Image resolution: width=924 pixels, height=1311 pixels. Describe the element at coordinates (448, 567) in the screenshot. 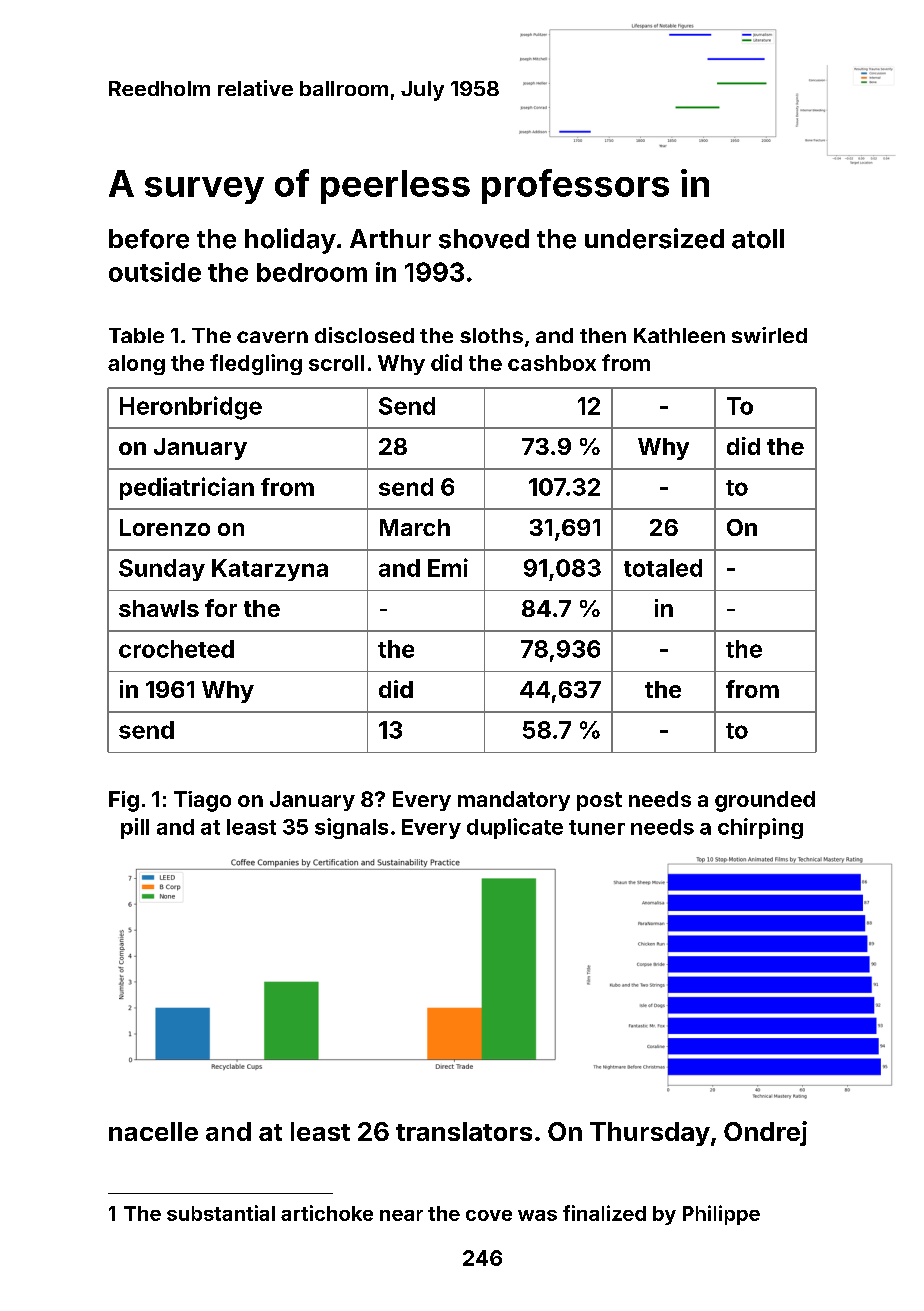

I see `Emi` at that location.
